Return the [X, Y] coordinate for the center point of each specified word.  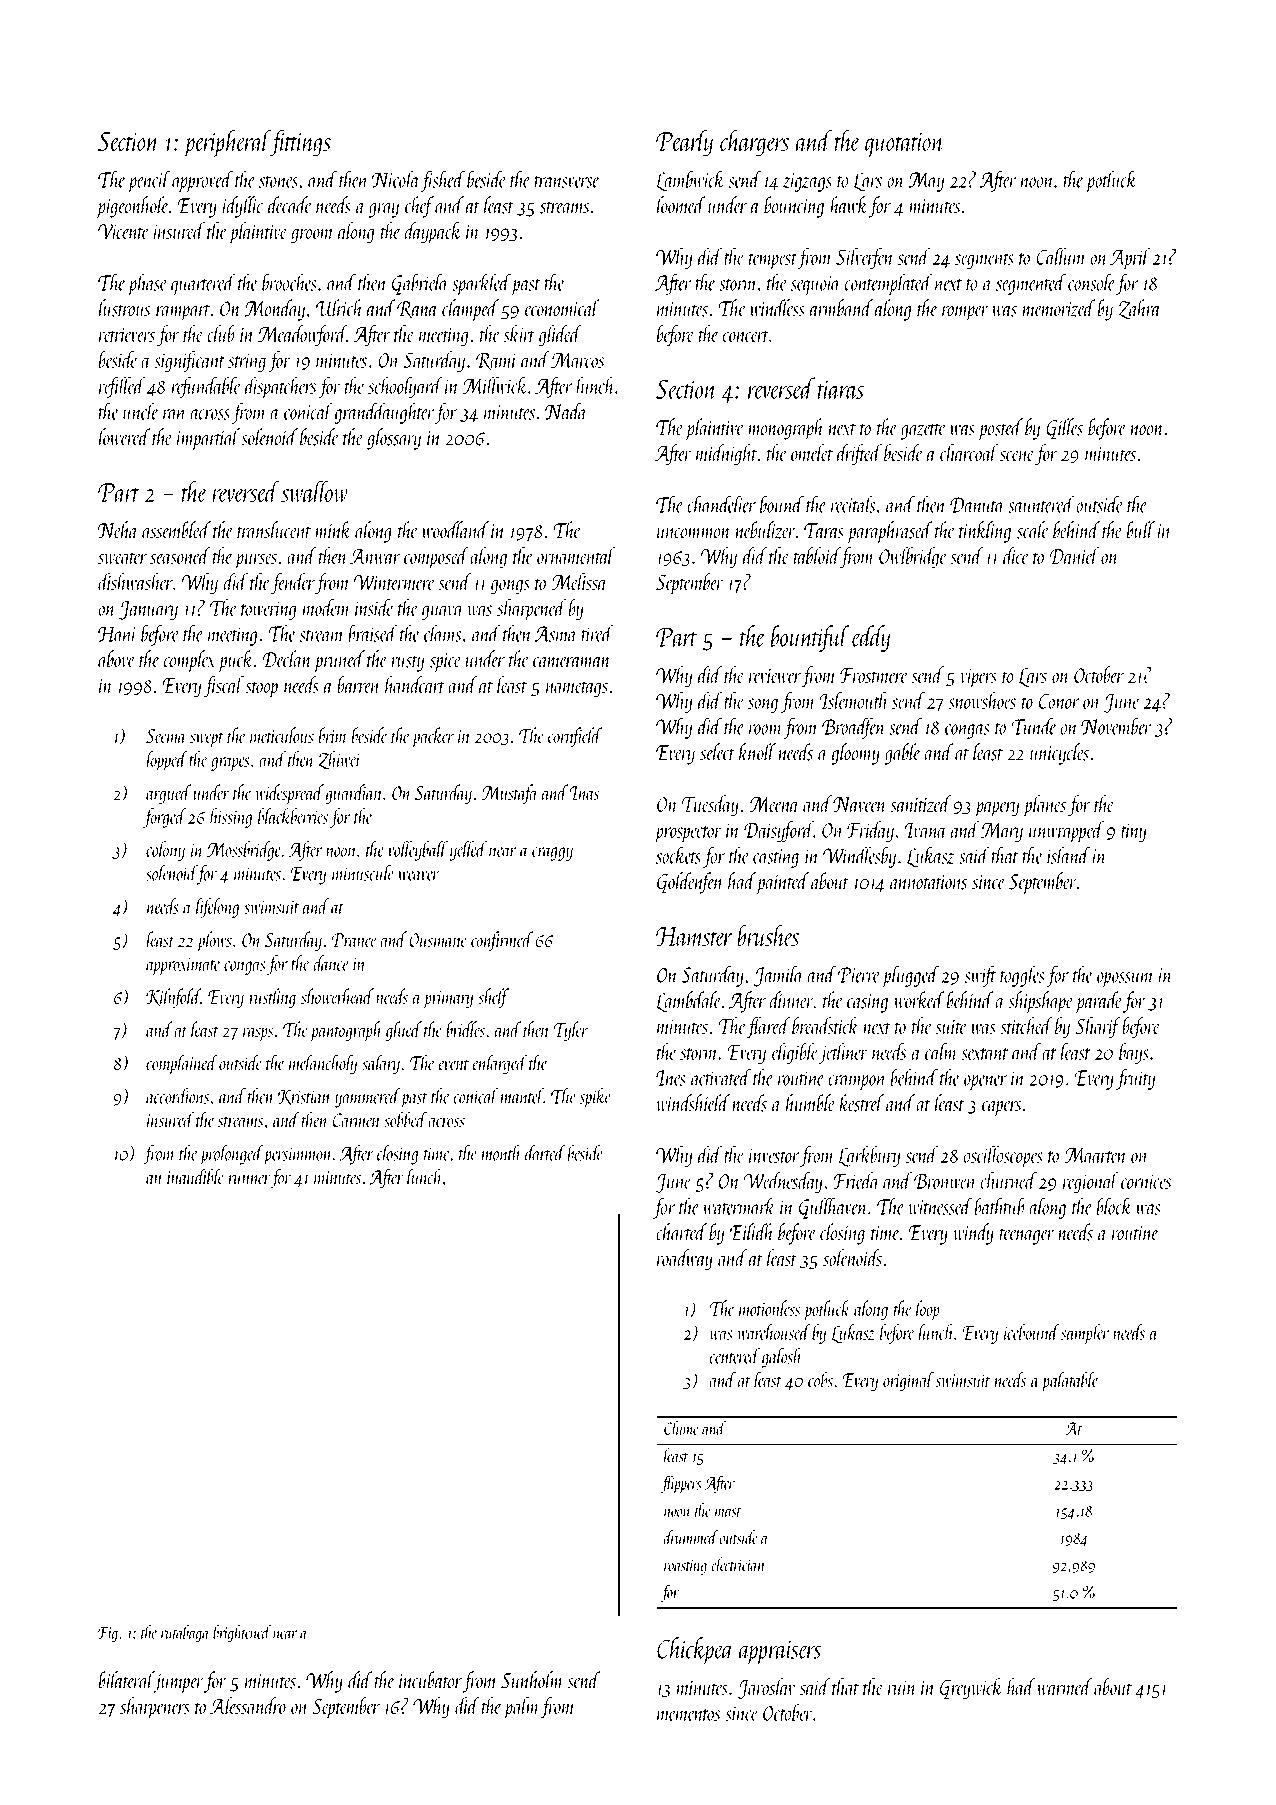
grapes [230, 764]
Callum [1061, 256]
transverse [567, 182]
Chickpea [695, 1651]
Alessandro [248, 1706]
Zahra [1139, 309]
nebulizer [765, 530]
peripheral [227, 143]
